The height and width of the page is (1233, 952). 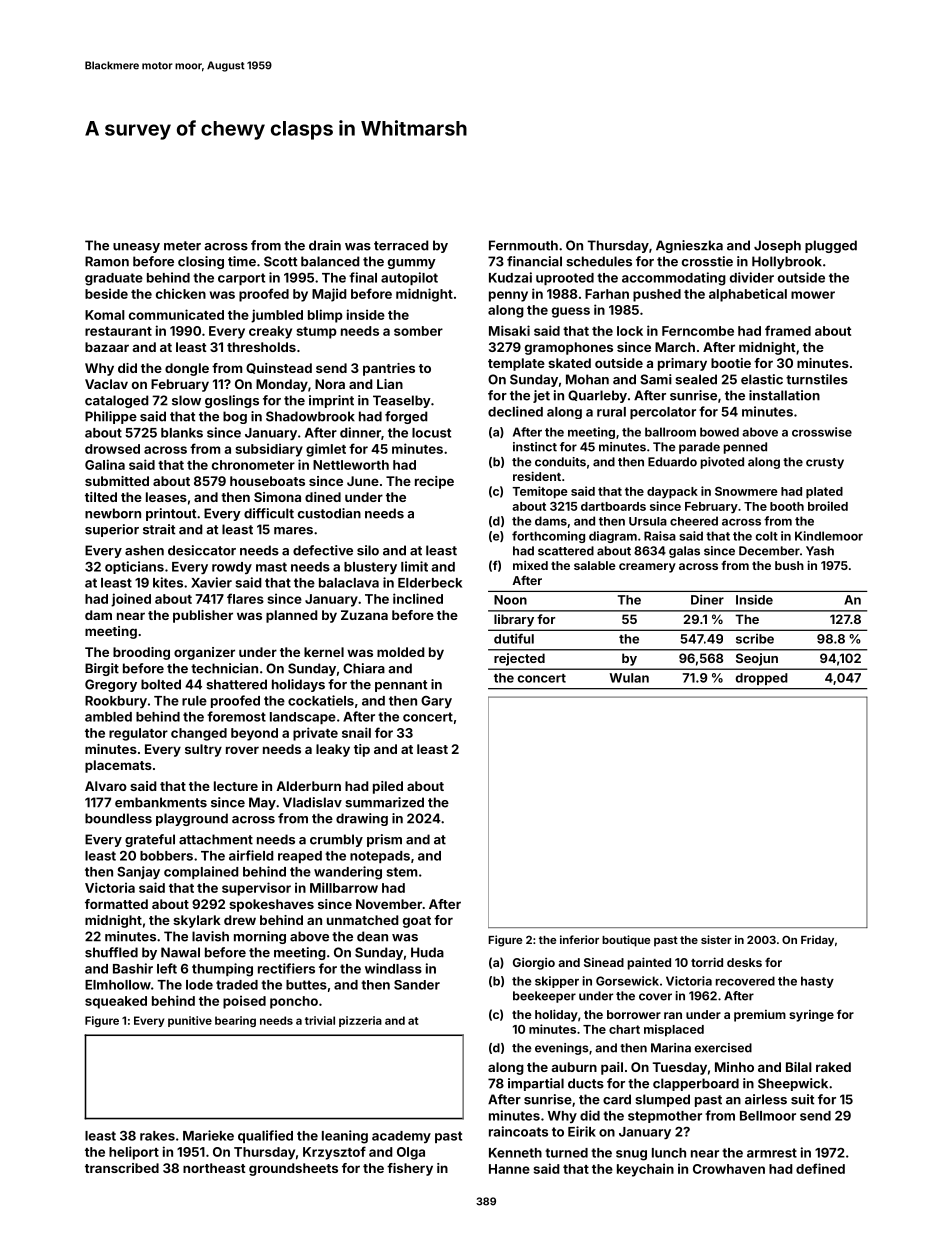 I want to click on groundsheets, so click(x=293, y=1169).
